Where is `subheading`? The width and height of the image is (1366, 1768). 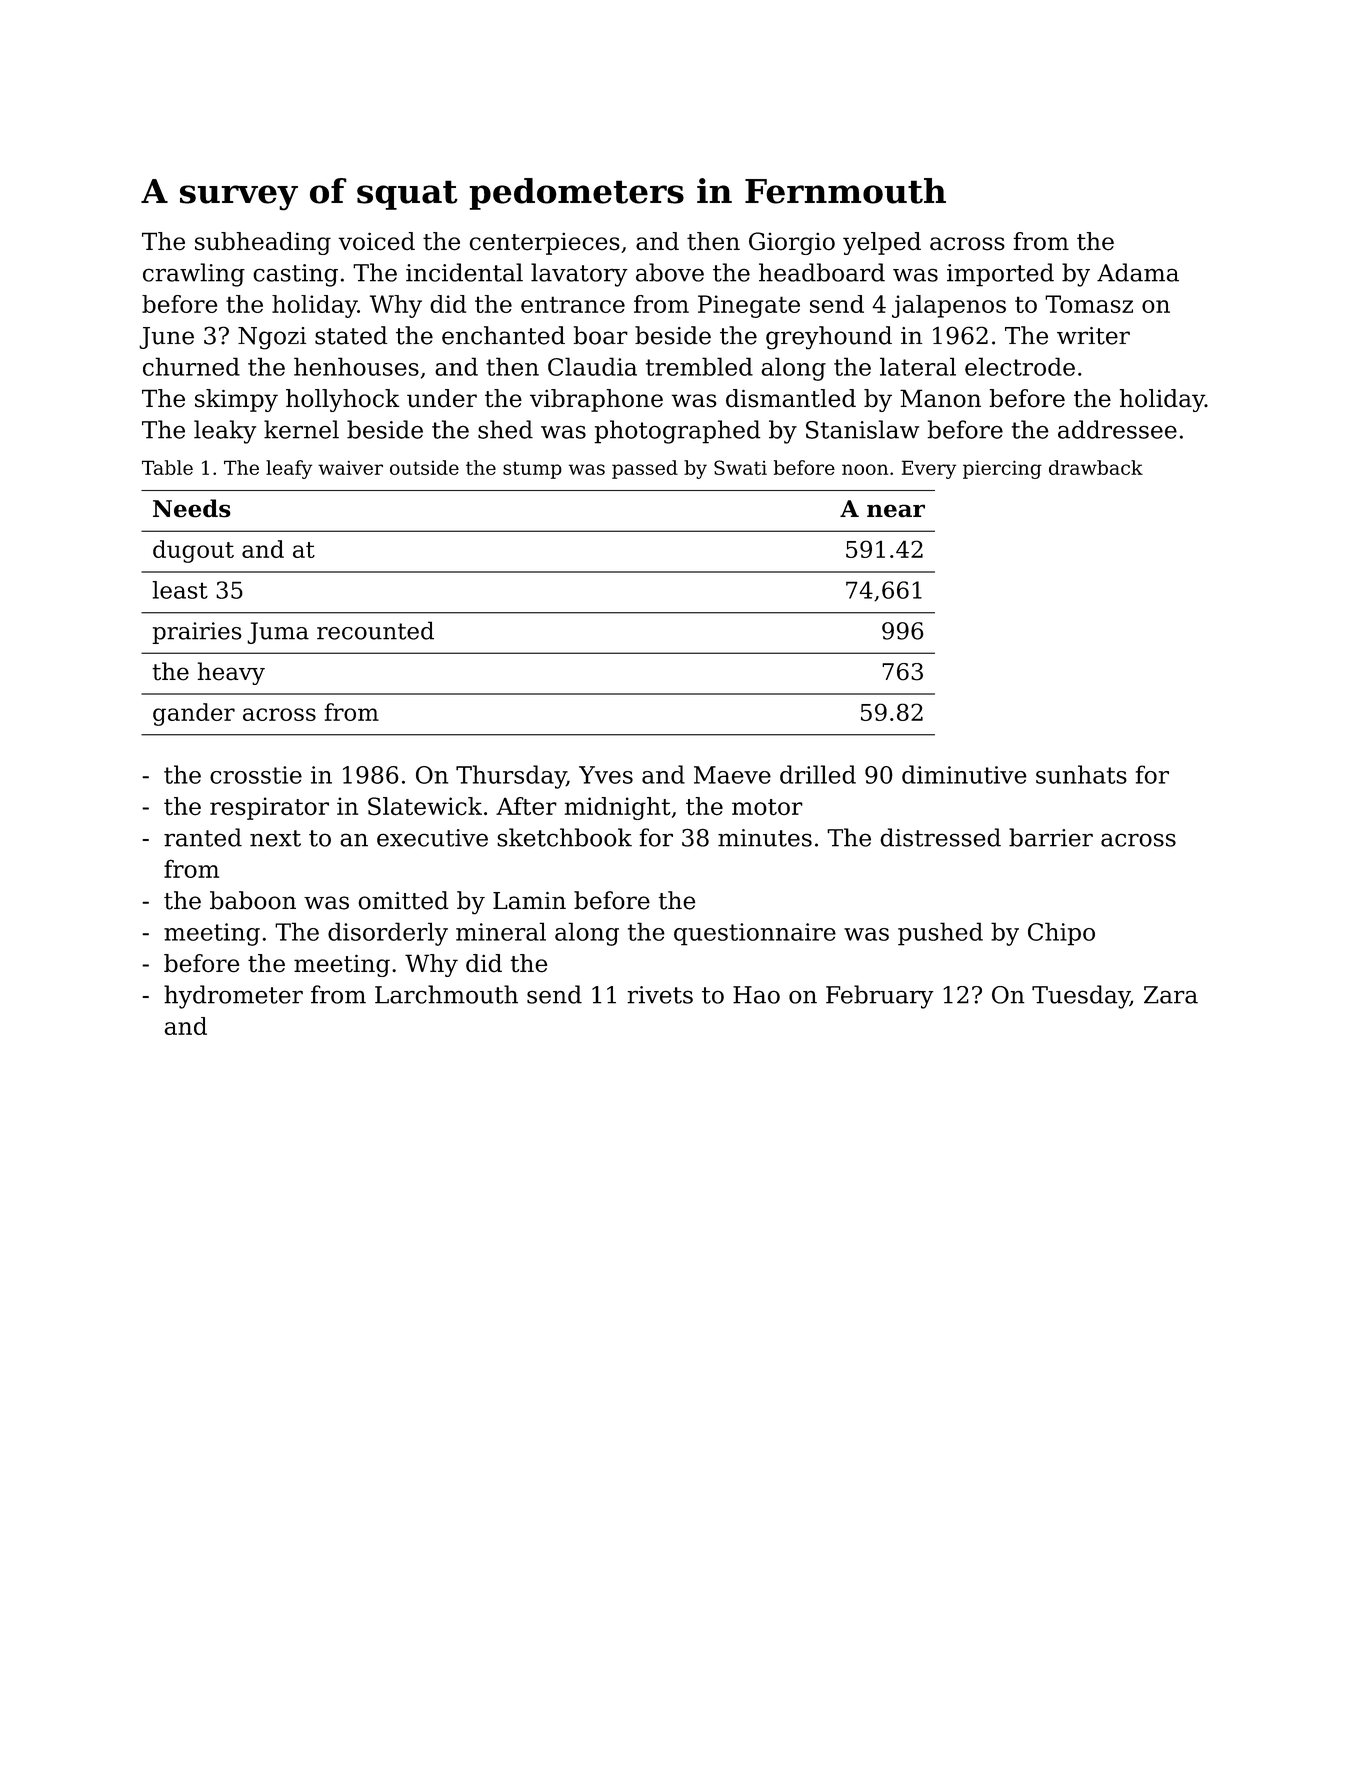 subheading is located at coordinates (263, 243).
